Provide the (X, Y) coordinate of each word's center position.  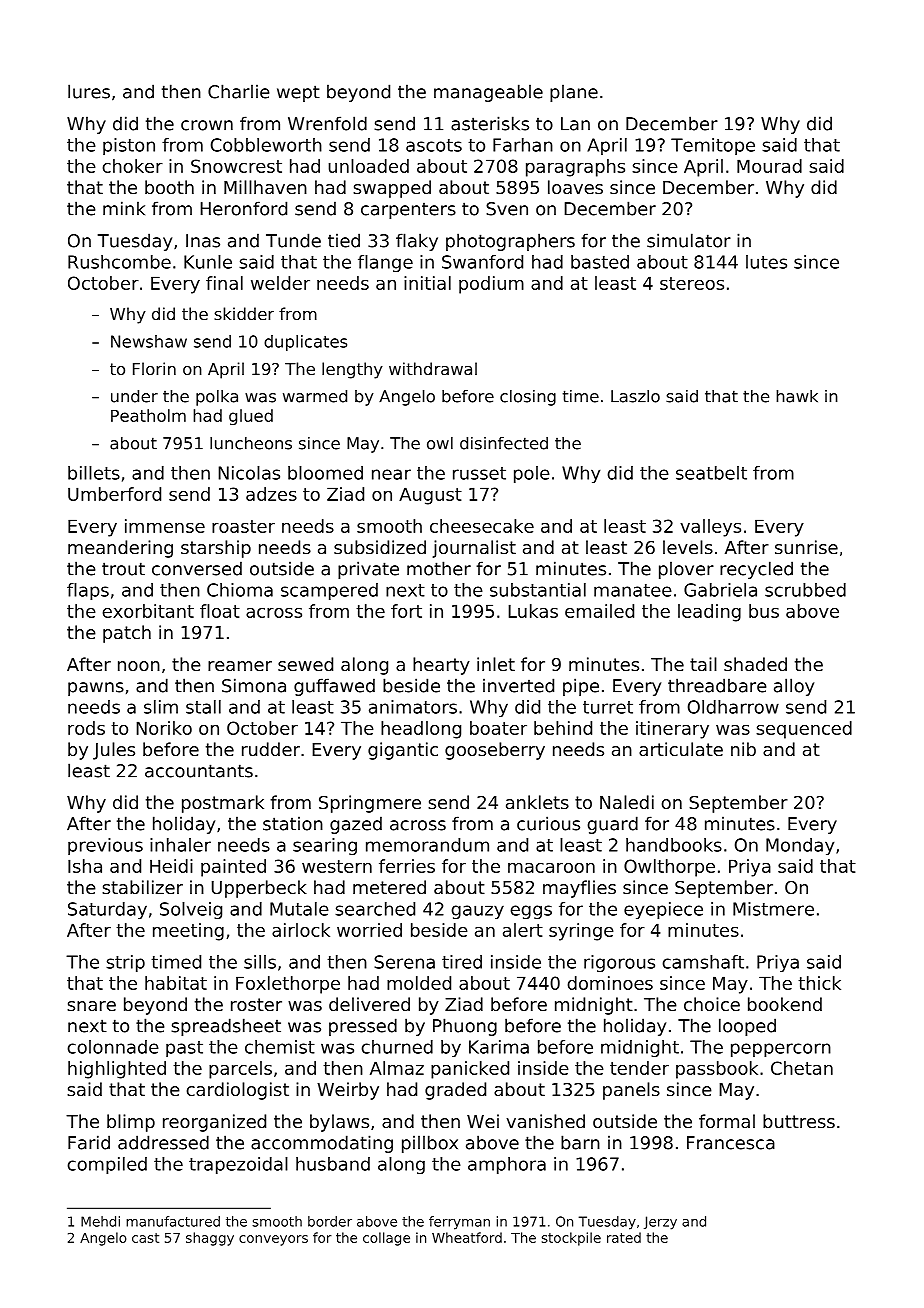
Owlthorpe (669, 868)
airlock (301, 930)
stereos (692, 283)
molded (419, 983)
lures (89, 91)
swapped (392, 189)
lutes (766, 262)
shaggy (210, 1239)
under (134, 396)
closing (528, 398)
